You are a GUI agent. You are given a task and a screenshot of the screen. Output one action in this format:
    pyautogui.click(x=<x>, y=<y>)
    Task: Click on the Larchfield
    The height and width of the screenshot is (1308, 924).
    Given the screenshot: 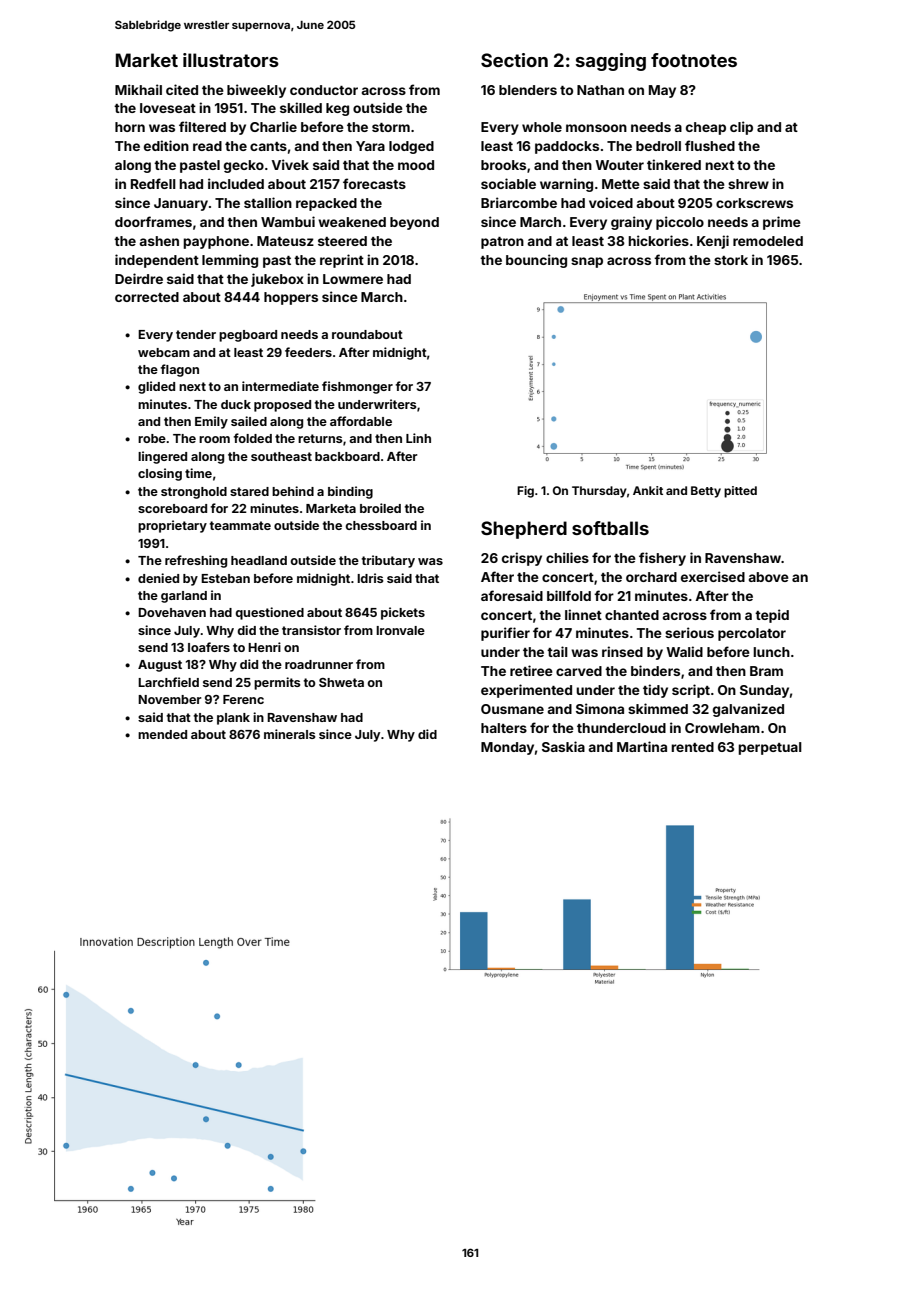 What is the action you would take?
    pyautogui.click(x=168, y=682)
